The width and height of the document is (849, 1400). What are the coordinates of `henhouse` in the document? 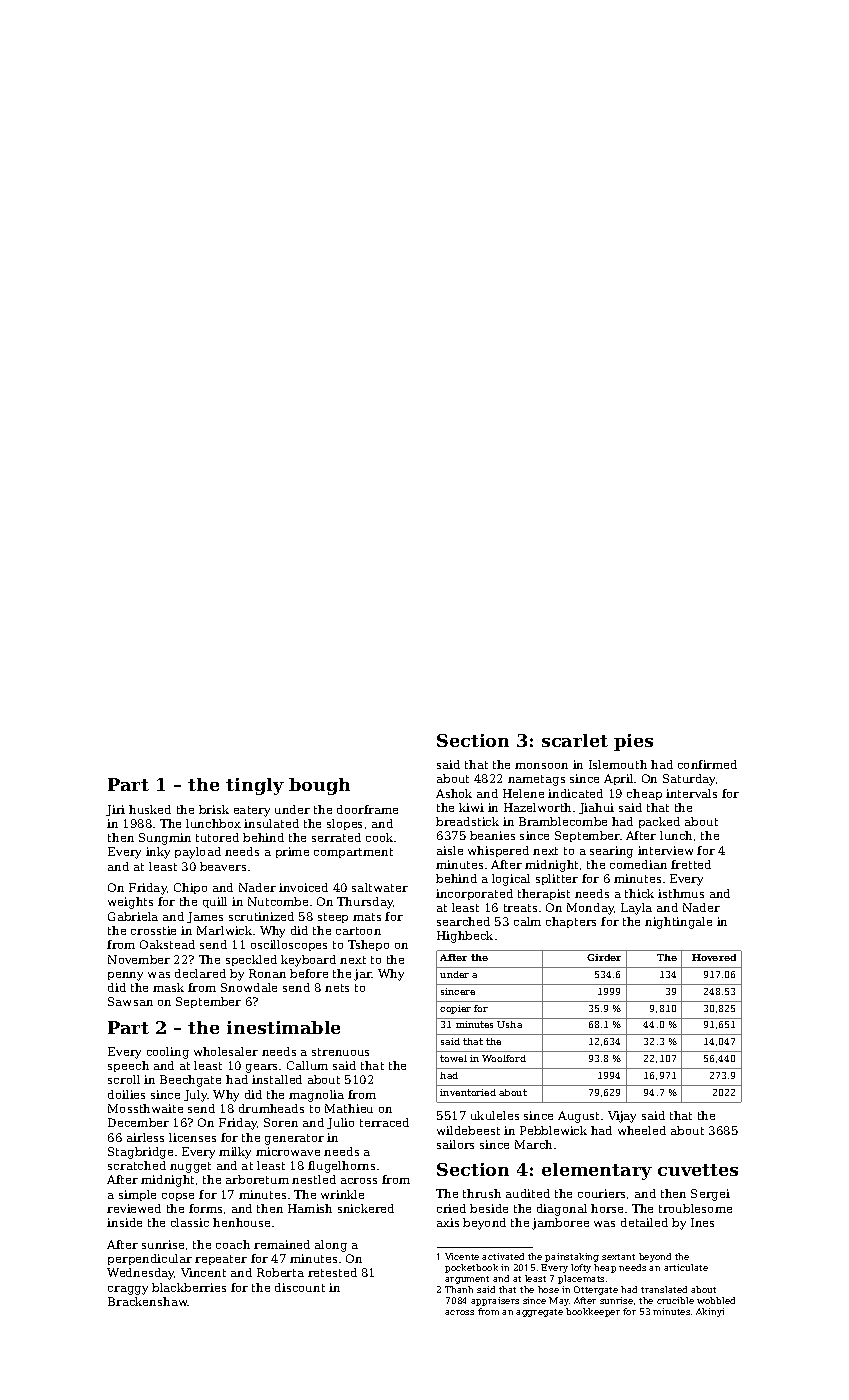 It's located at (241, 1222).
